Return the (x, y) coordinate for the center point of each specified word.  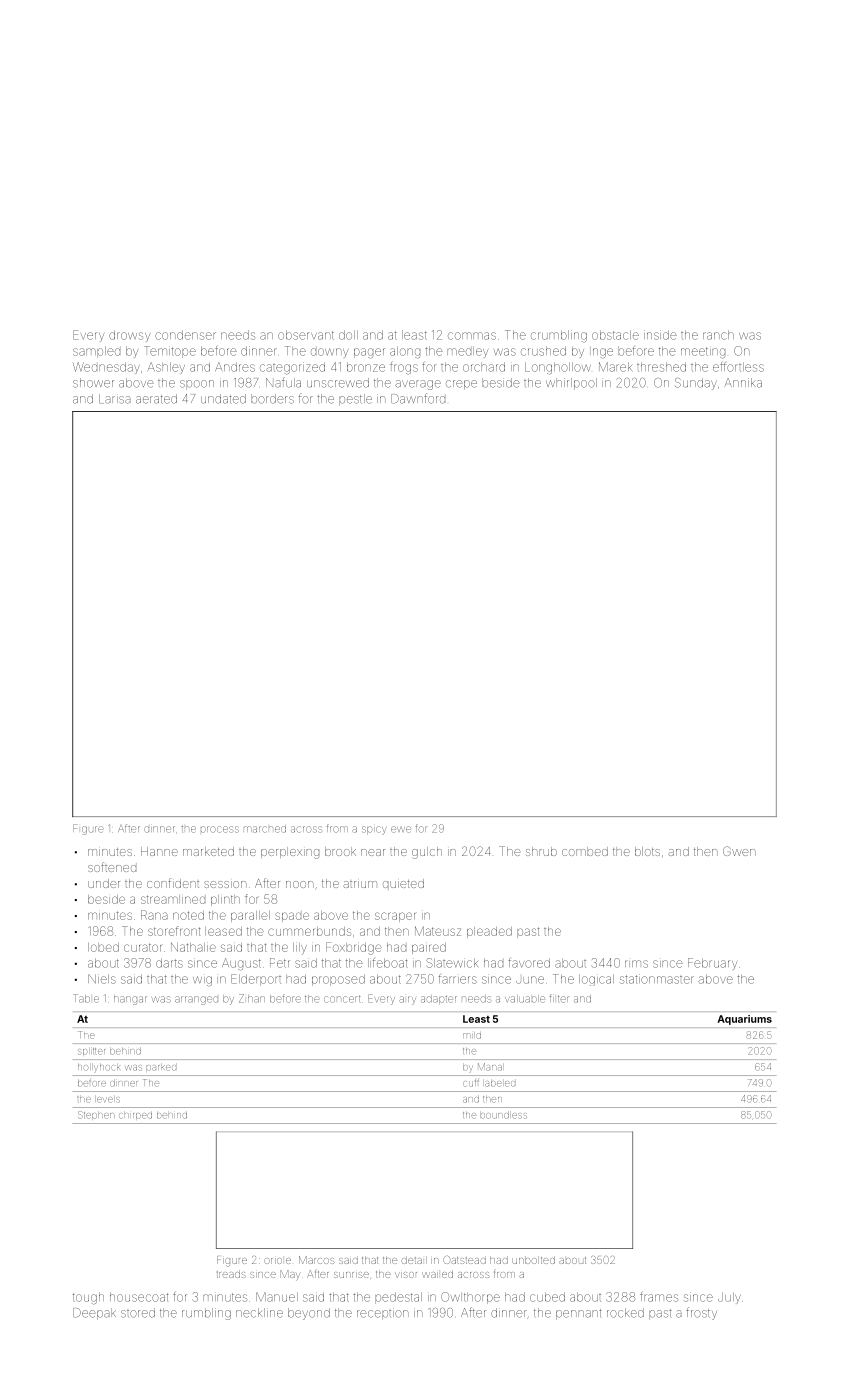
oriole (277, 1261)
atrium (360, 884)
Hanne (159, 851)
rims (636, 964)
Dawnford (418, 398)
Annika (743, 383)
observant (306, 335)
